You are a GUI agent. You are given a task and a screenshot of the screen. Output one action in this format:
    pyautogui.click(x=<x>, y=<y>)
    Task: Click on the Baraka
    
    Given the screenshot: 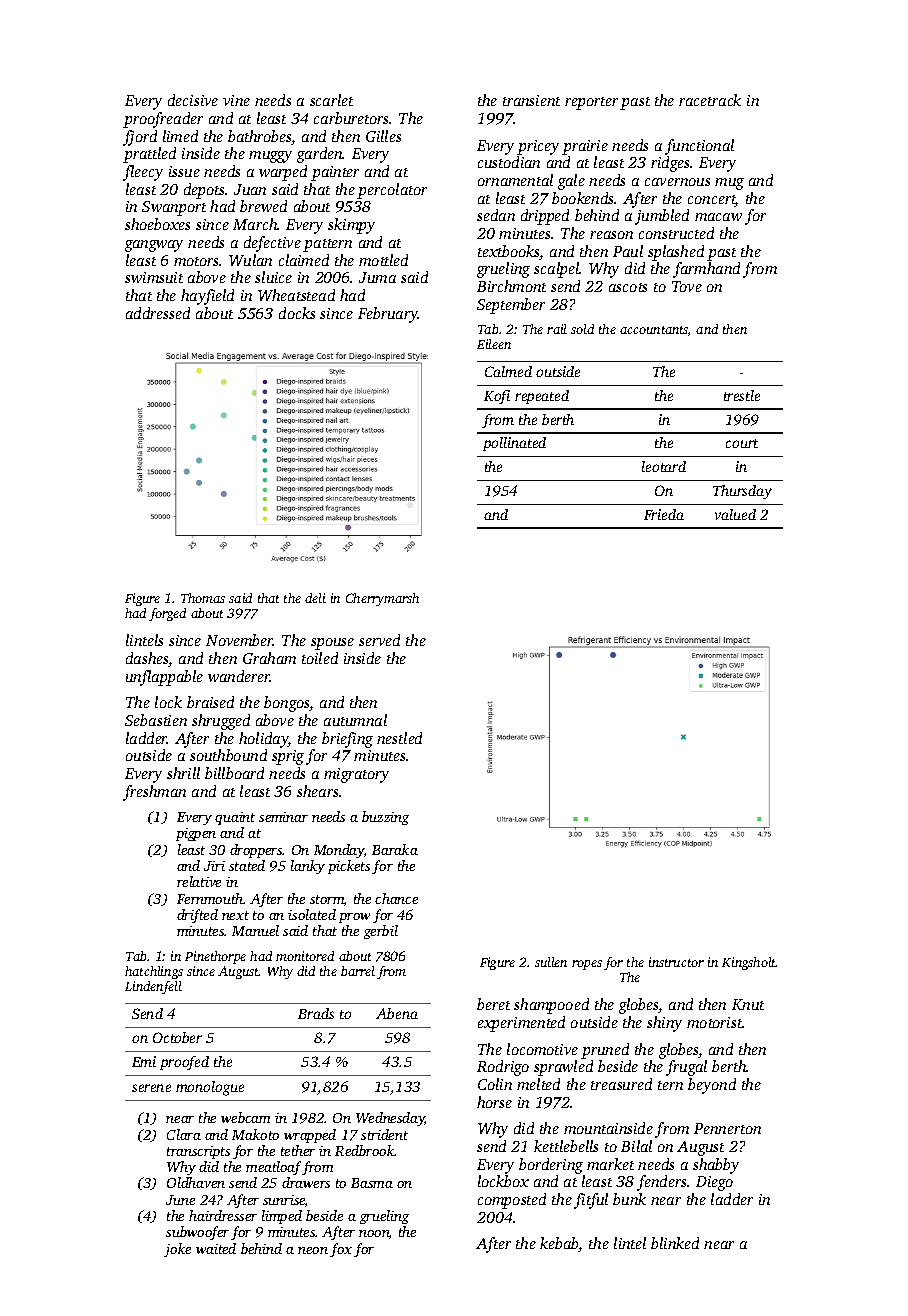 What is the action you would take?
    pyautogui.click(x=395, y=849)
